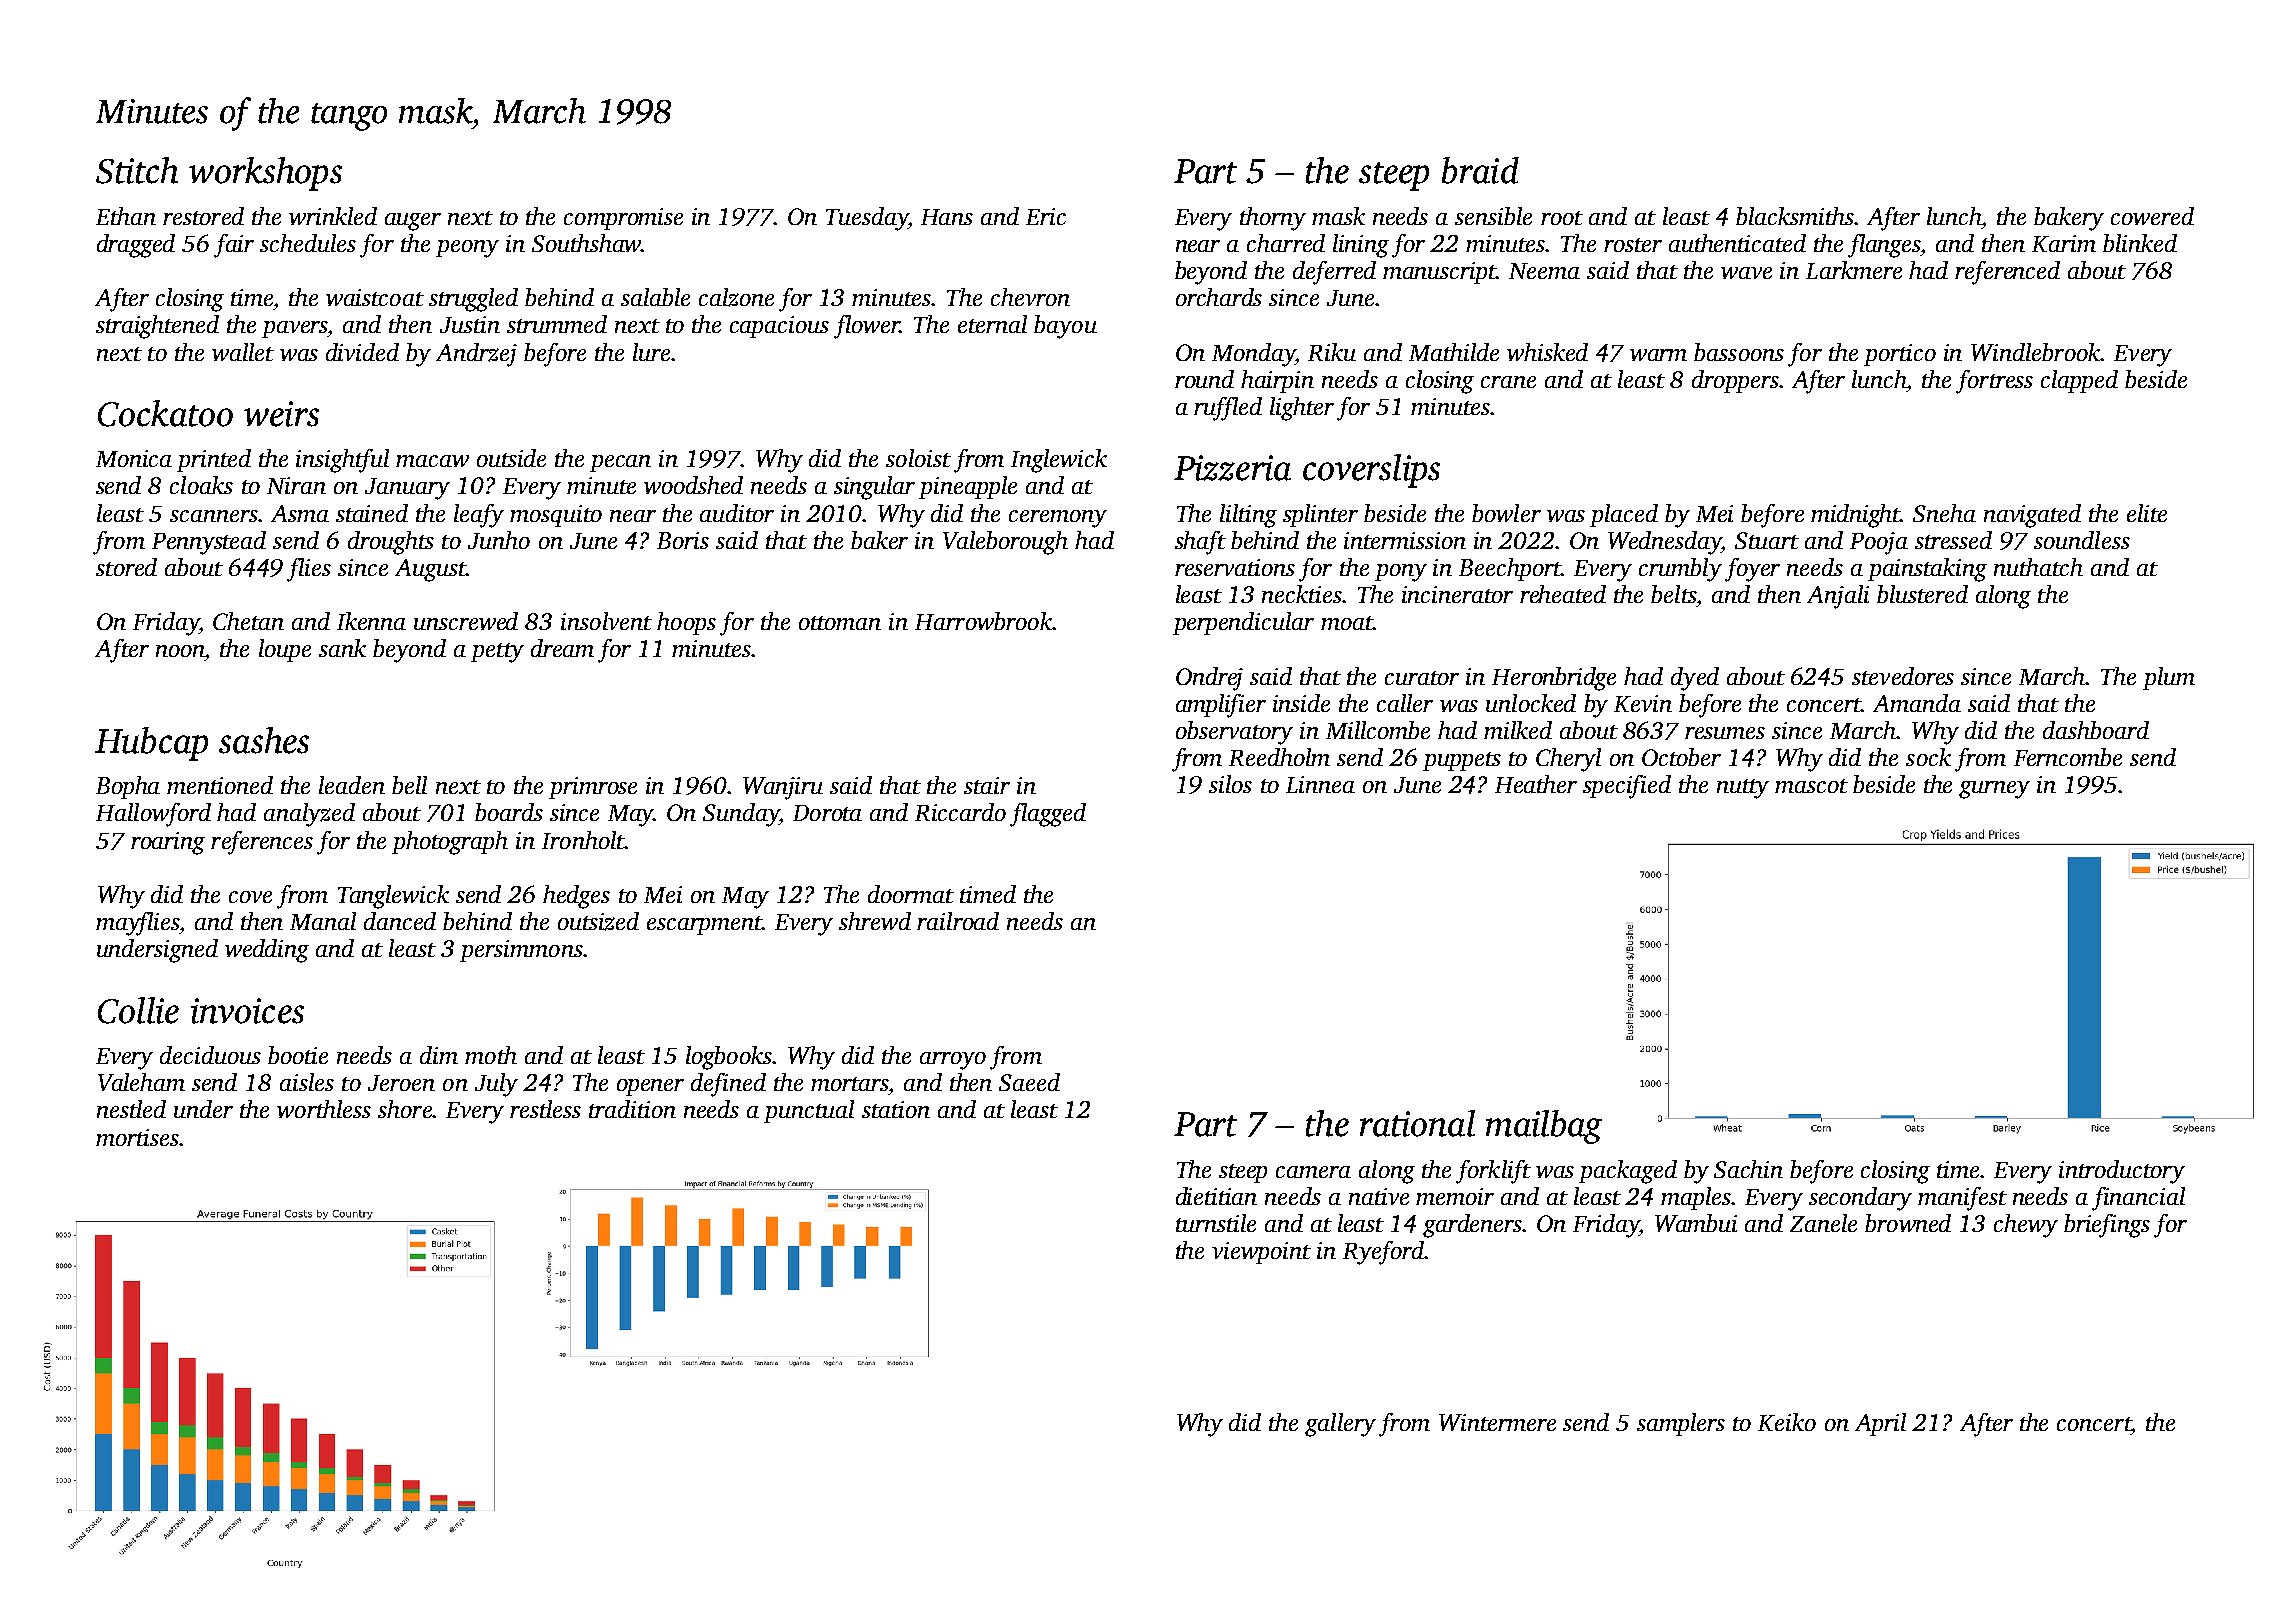 This screenshot has width=2292, height=1620. What do you see at coordinates (1029, 1082) in the screenshot?
I see `Saeed` at bounding box center [1029, 1082].
